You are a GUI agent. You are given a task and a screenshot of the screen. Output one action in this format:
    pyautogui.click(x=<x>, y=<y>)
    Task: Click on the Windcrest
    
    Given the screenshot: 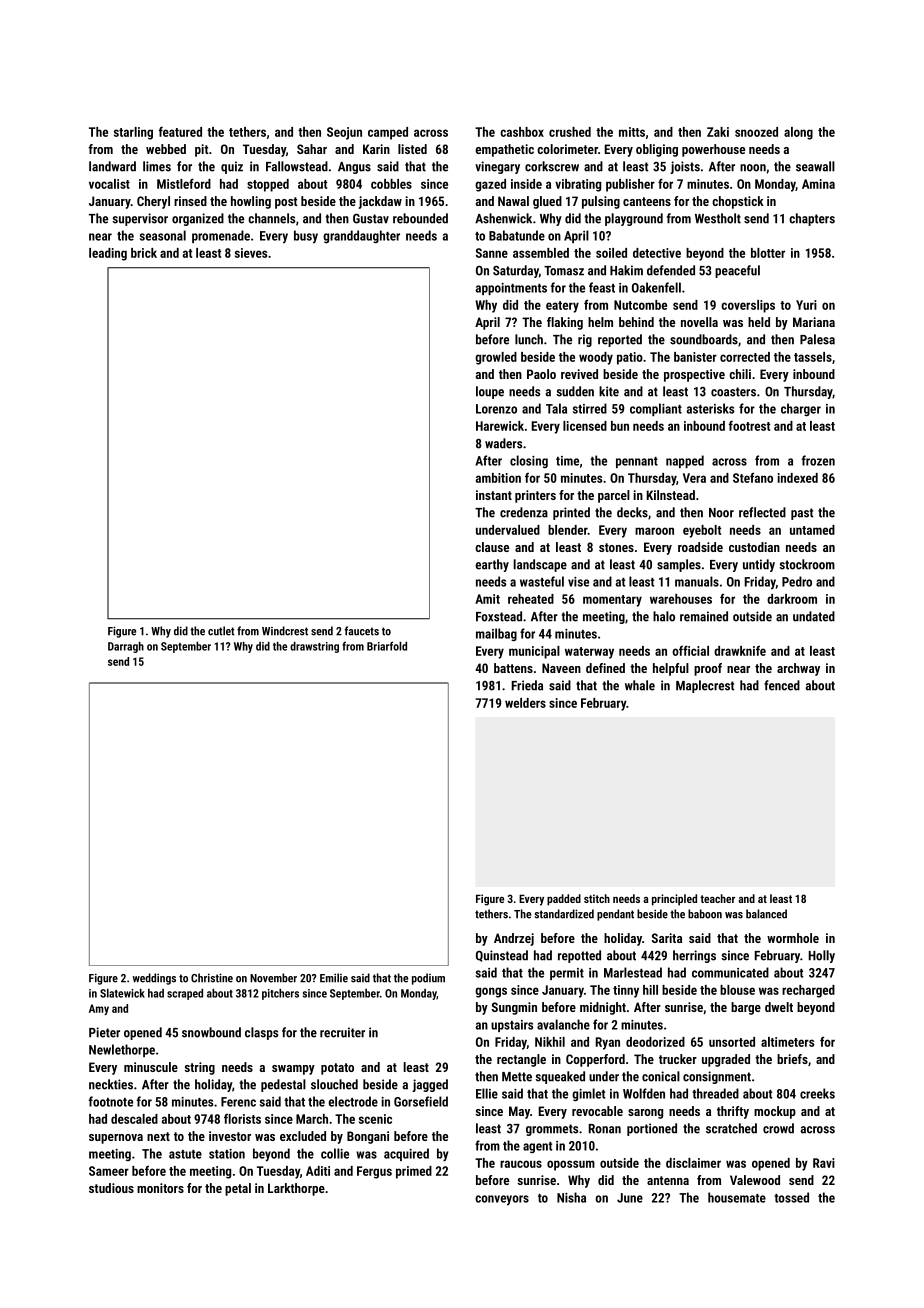 What is the action you would take?
    pyautogui.click(x=285, y=631)
